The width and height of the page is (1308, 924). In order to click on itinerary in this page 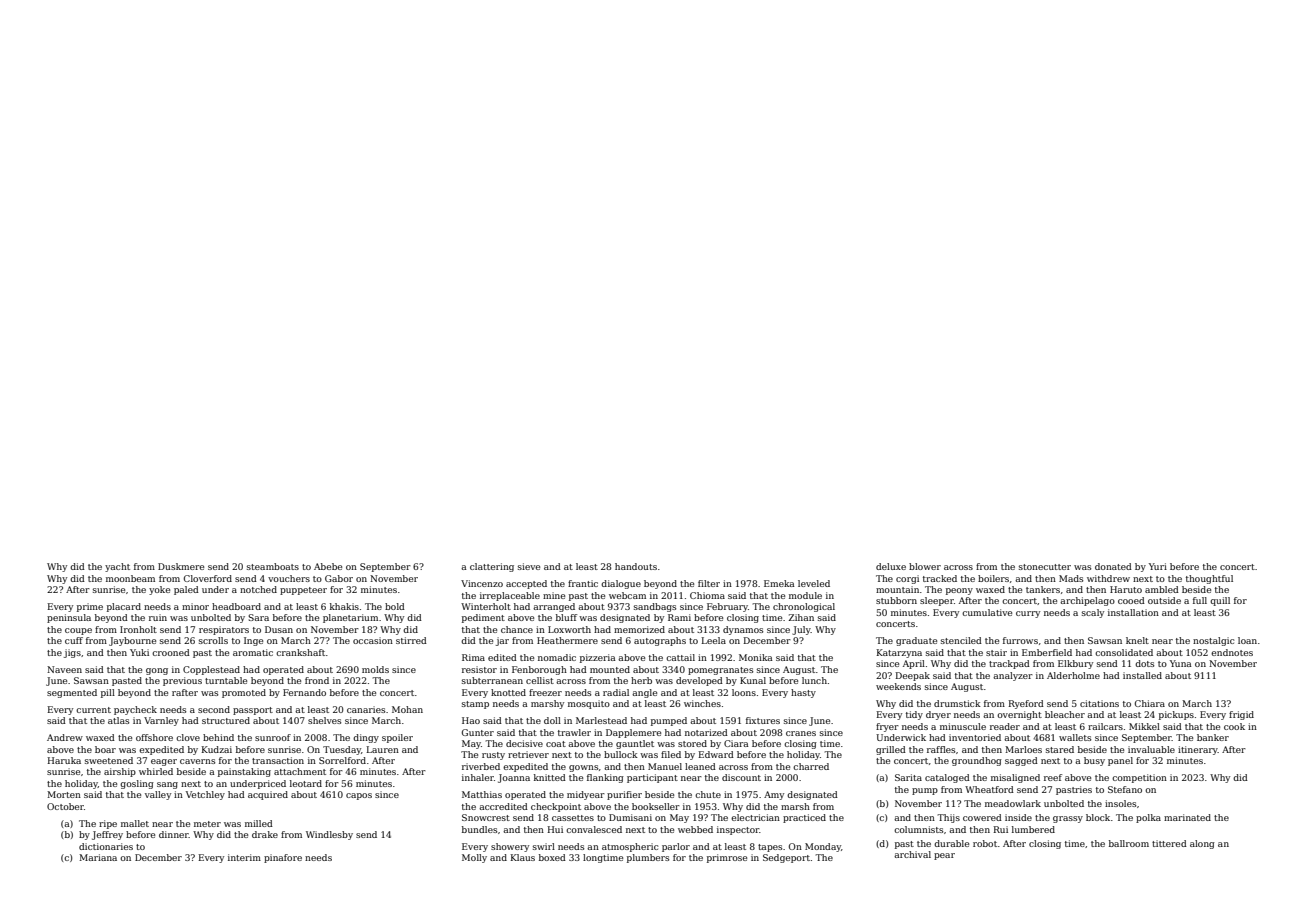, I will do `click(1198, 750)`.
